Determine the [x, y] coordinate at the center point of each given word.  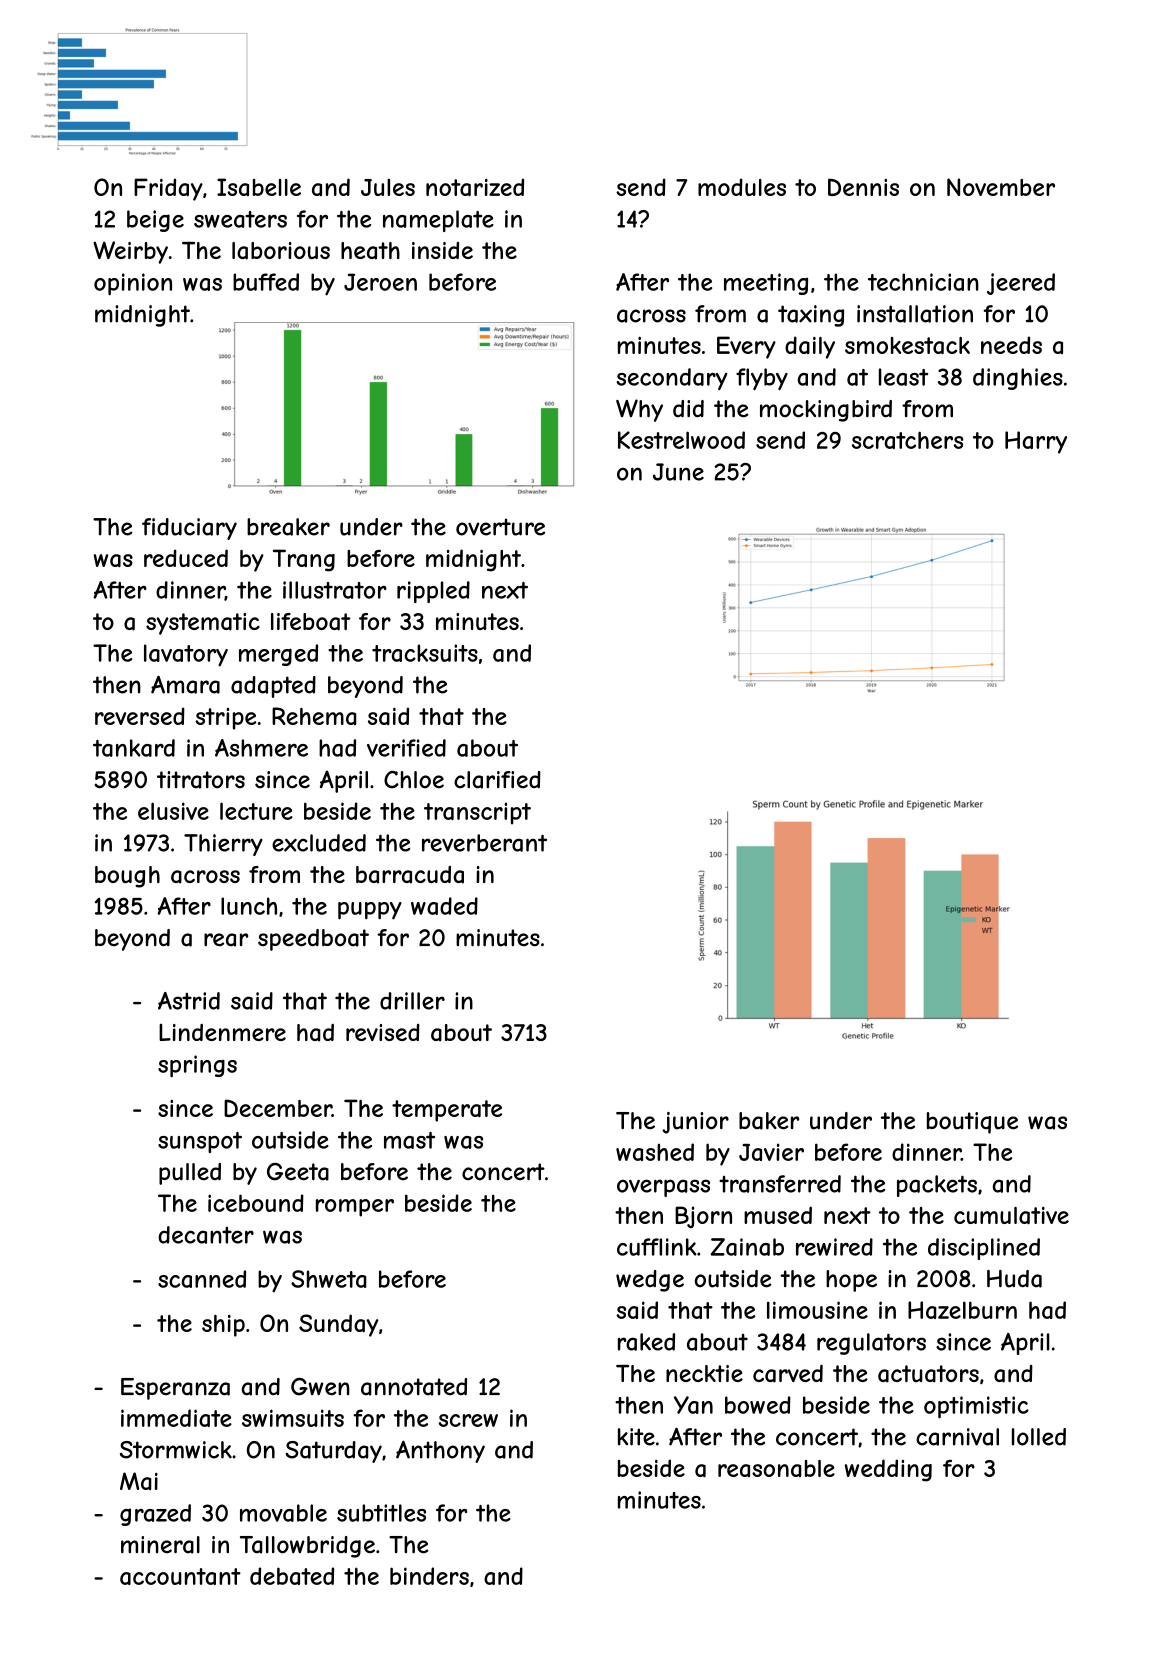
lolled [1039, 1437]
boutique [972, 1123]
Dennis [863, 187]
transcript [477, 813]
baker [769, 1121]
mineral [160, 1545]
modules [742, 187]
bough [127, 877]
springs [197, 1066]
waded [444, 906]
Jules [388, 187]
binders [429, 1576]
